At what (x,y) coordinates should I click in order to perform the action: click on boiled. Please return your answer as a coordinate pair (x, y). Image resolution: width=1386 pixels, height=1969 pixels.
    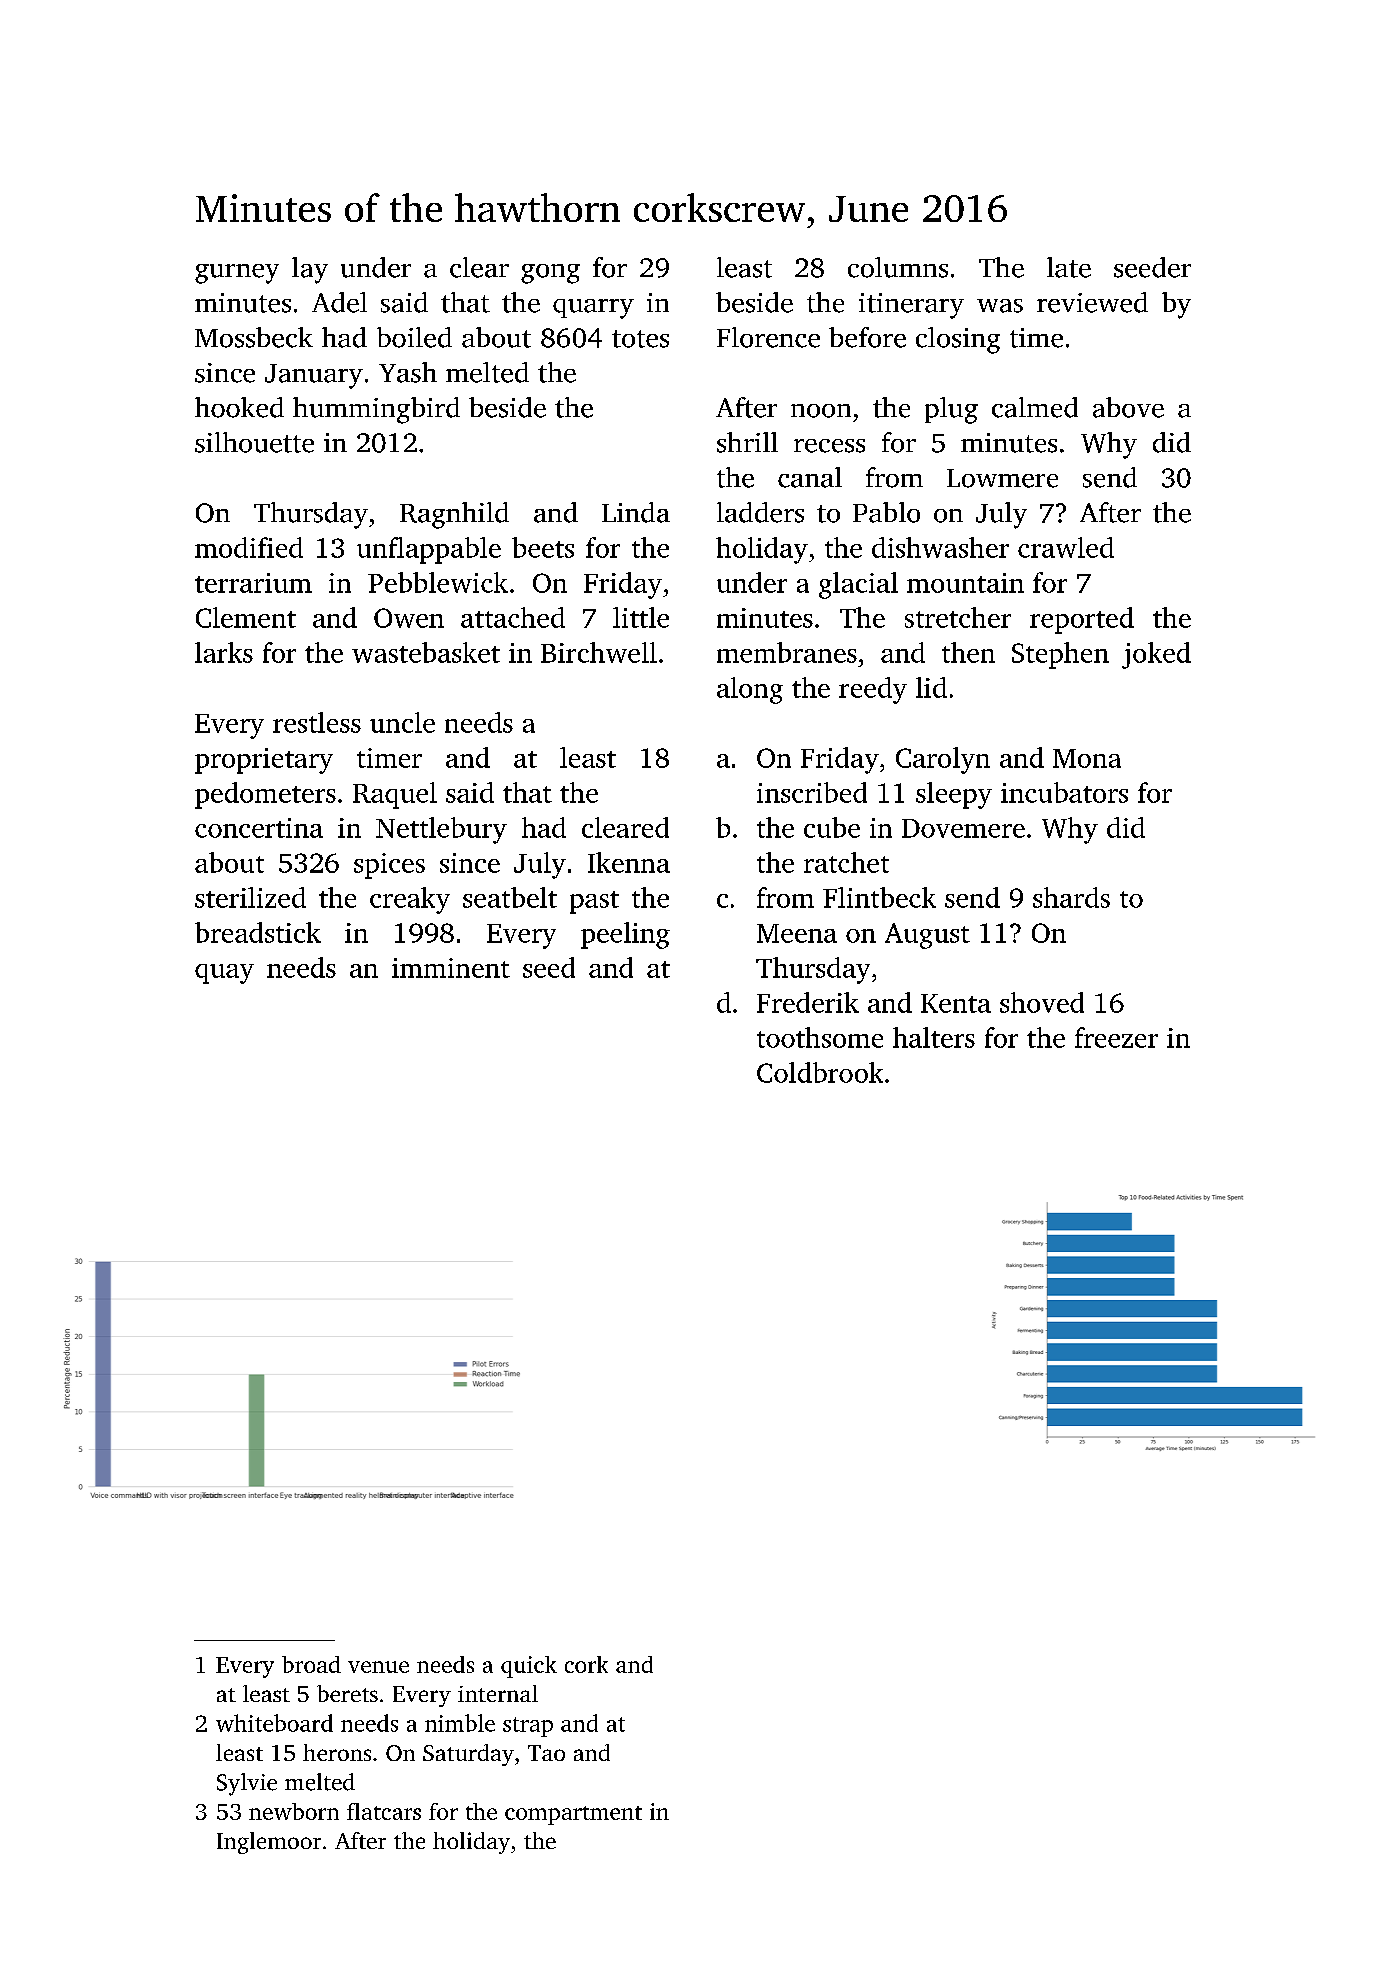
    Looking at the image, I should click on (414, 337).
